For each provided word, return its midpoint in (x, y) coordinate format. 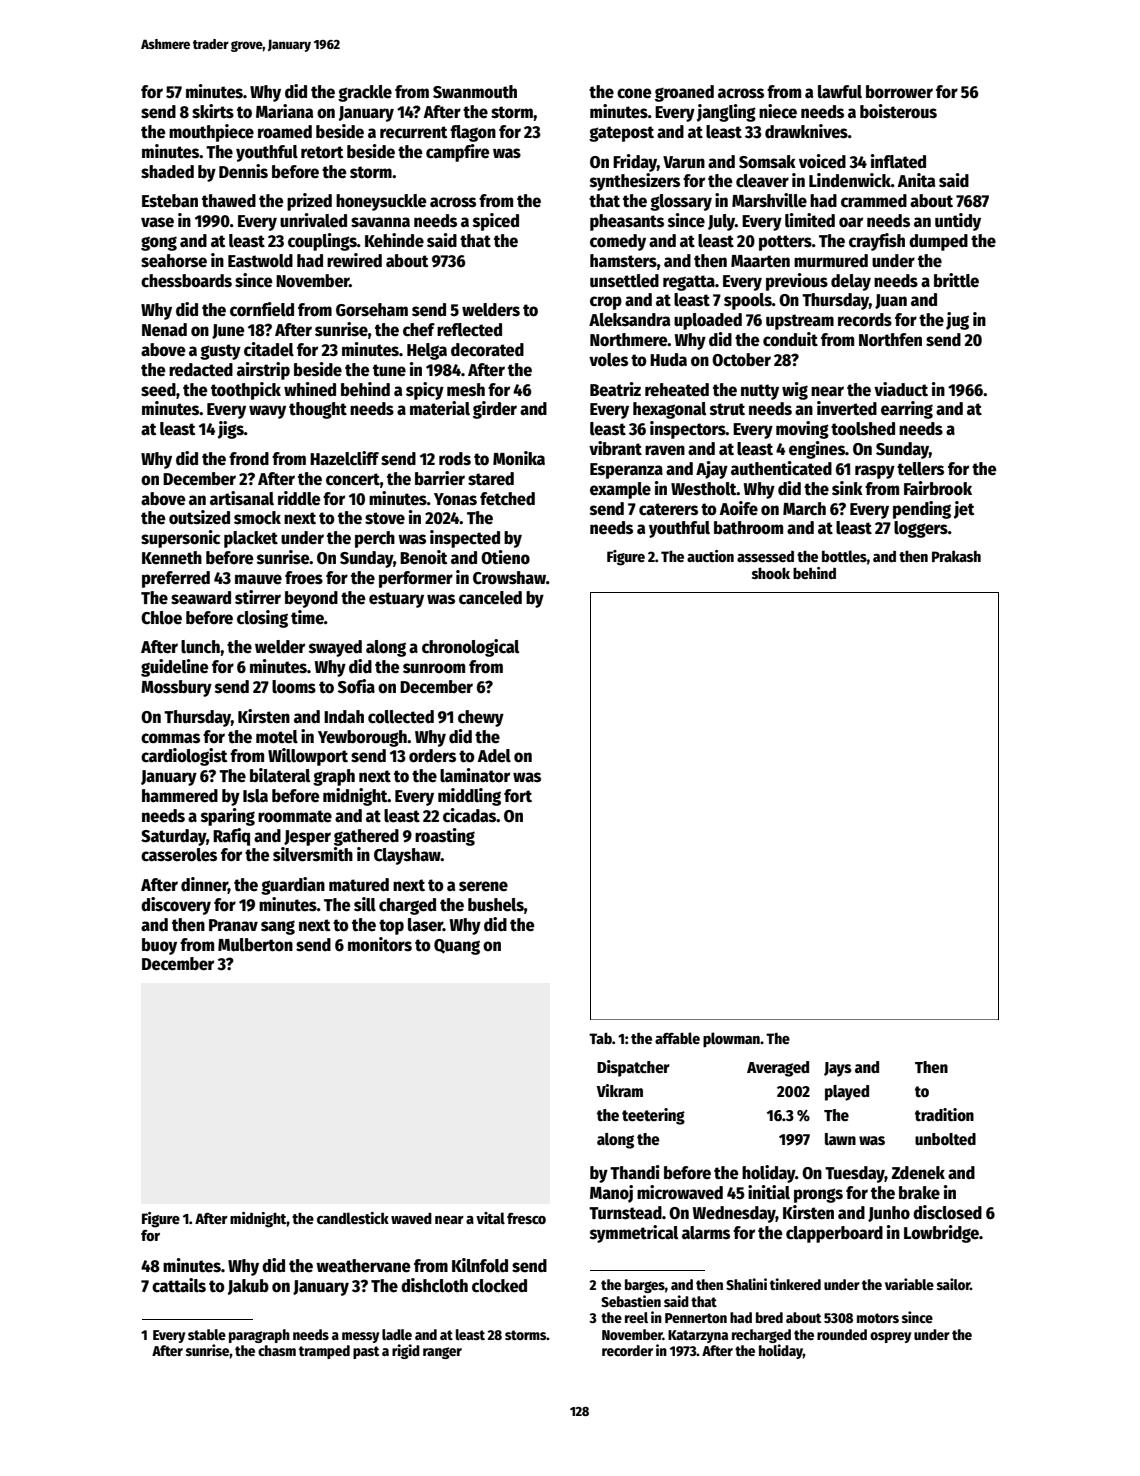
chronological (470, 648)
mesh (466, 390)
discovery (176, 906)
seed (158, 390)
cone (634, 93)
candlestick (353, 1218)
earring (907, 410)
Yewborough (362, 738)
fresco (526, 1218)
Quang (457, 947)
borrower (899, 92)
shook (771, 573)
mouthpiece (211, 133)
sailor (953, 1284)
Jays (838, 1069)
